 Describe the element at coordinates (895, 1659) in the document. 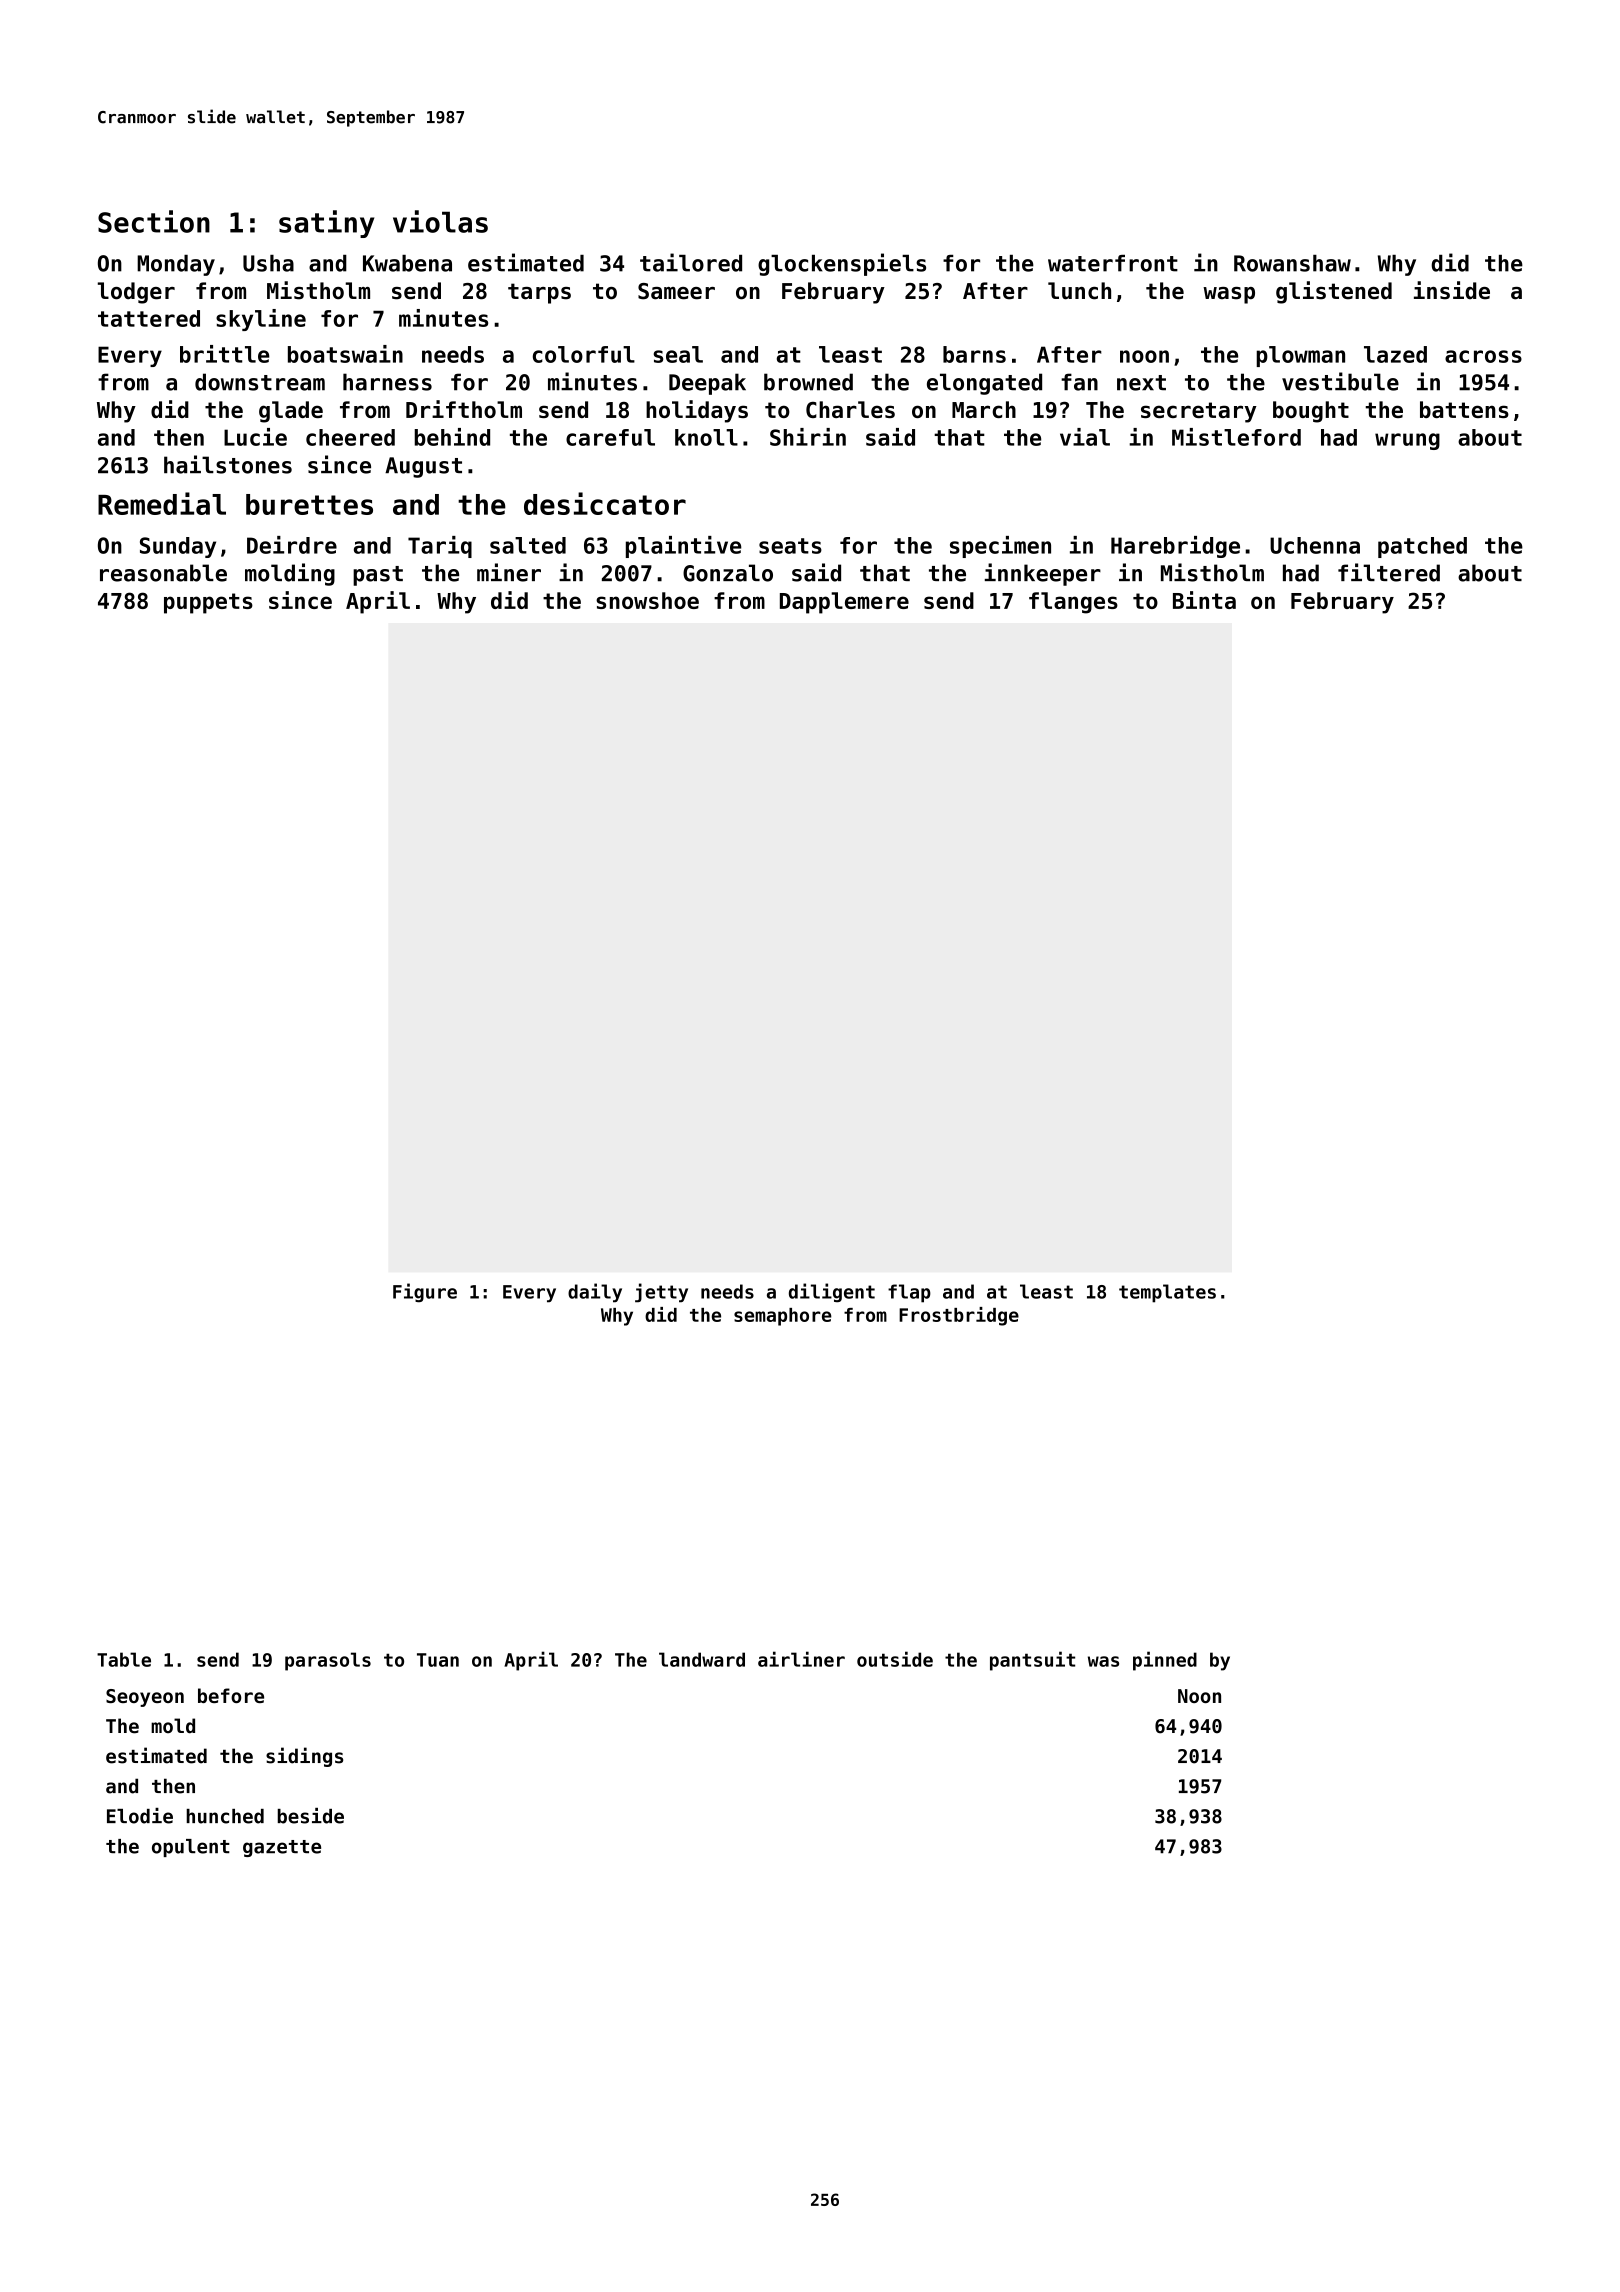

I see `outside` at that location.
